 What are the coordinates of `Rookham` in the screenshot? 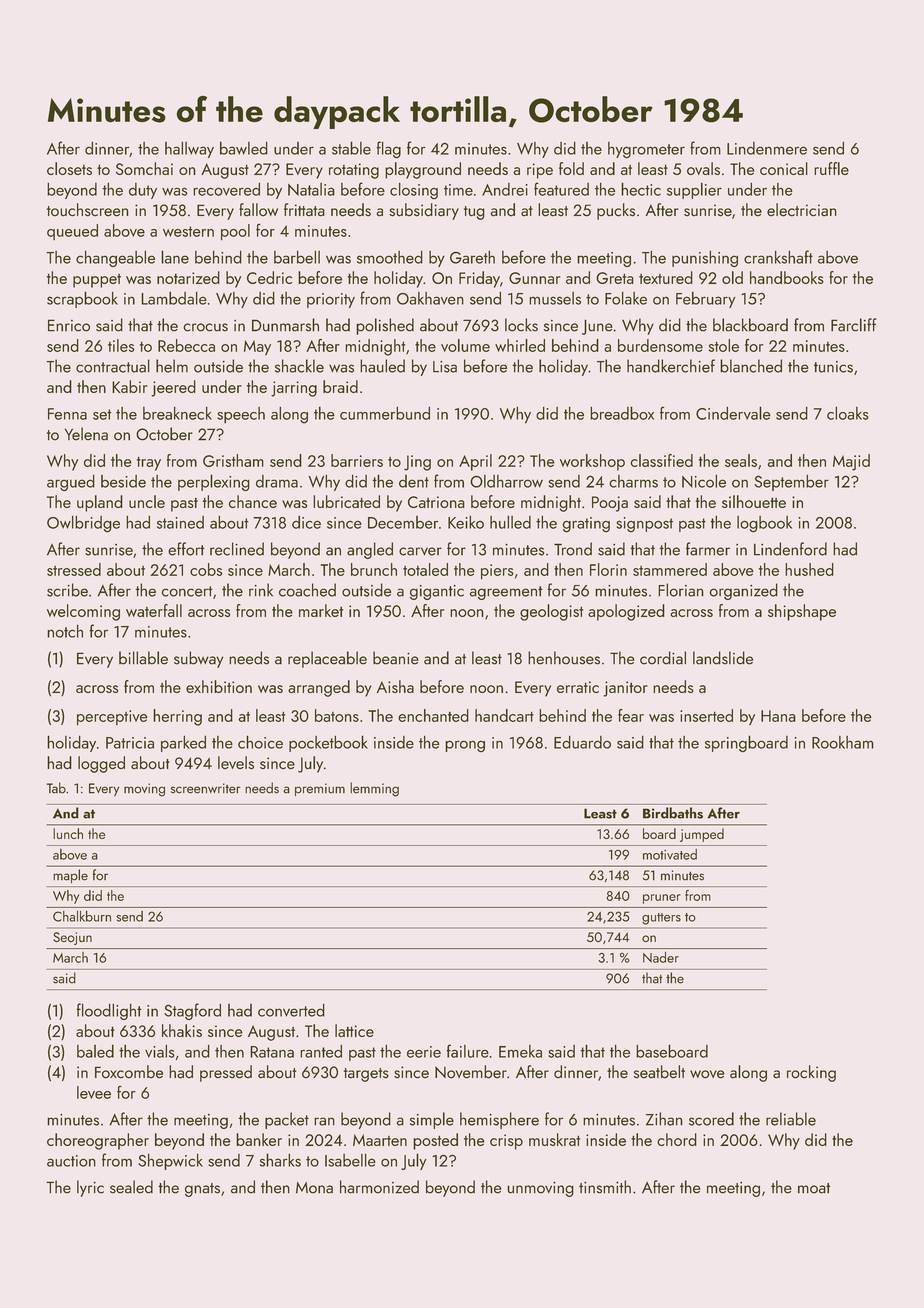 It's located at (843, 742).
